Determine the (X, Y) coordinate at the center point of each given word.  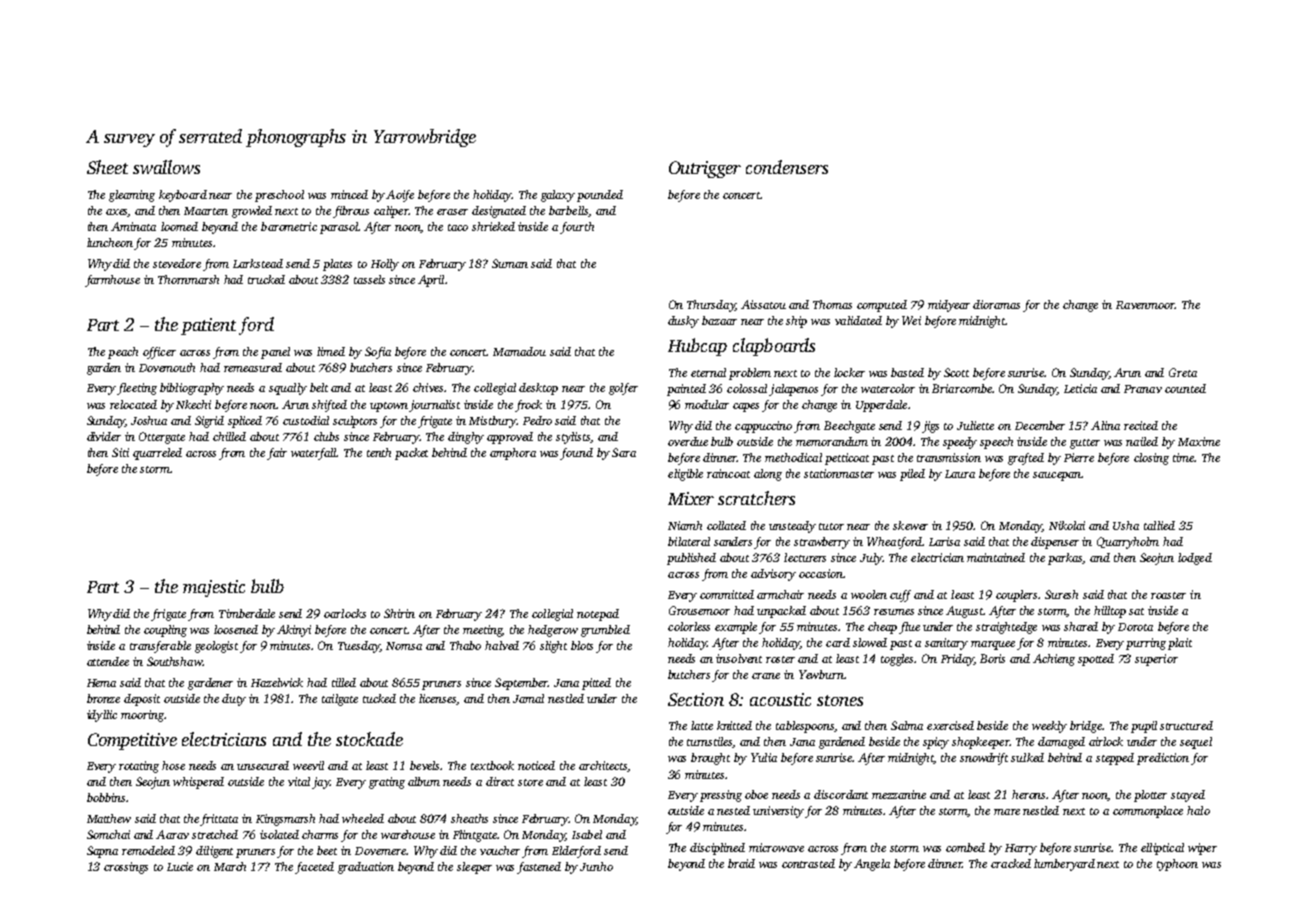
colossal (747, 388)
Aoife (400, 196)
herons (1028, 794)
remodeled (148, 850)
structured (1186, 725)
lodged (1195, 559)
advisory (773, 575)
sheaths (469, 818)
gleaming (132, 196)
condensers (787, 167)
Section (696, 699)
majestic (214, 588)
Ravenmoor (1145, 305)
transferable (160, 647)
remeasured (253, 367)
